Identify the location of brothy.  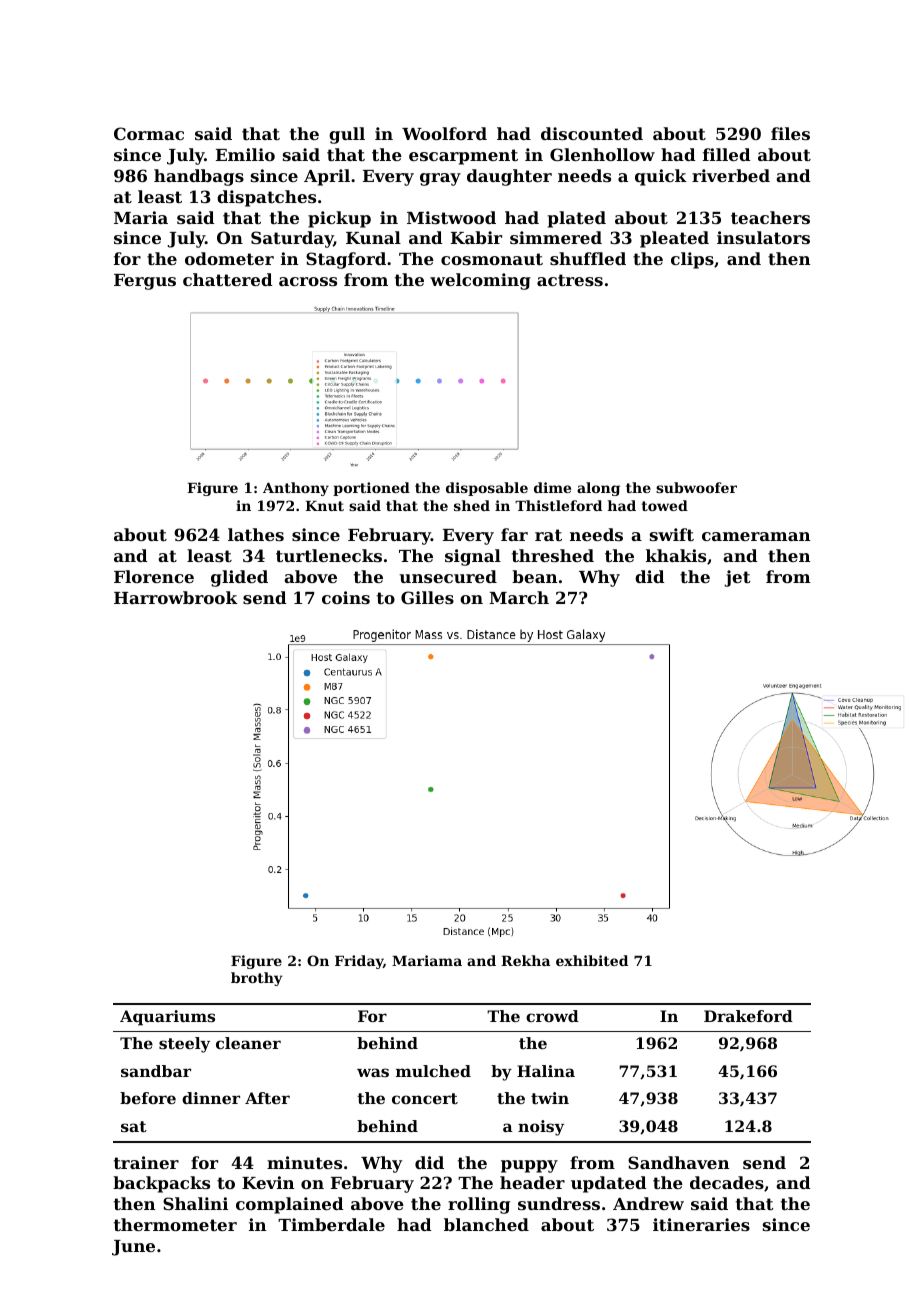
(257, 979).
